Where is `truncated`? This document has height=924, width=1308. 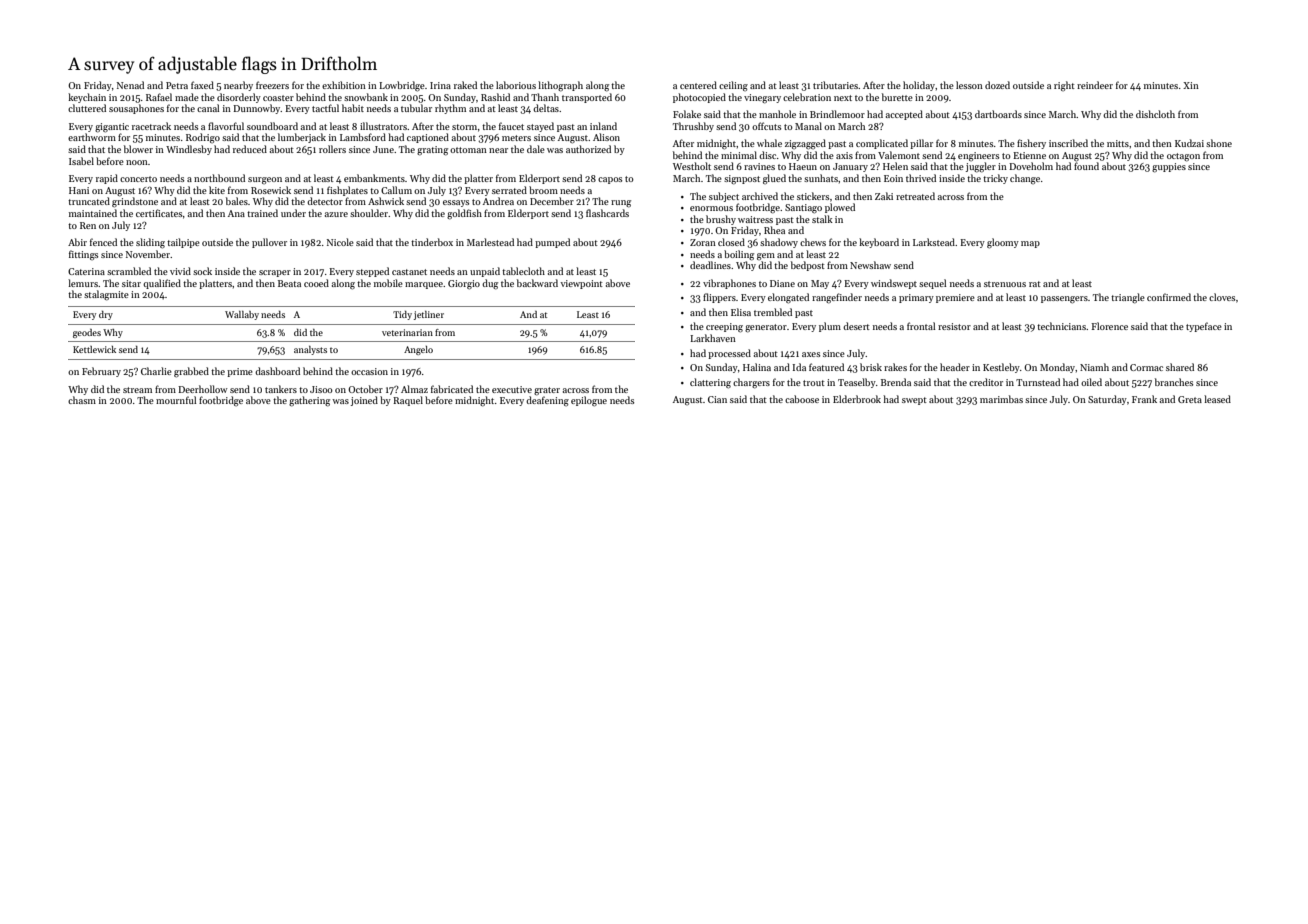
truncated is located at coordinates (89, 201).
